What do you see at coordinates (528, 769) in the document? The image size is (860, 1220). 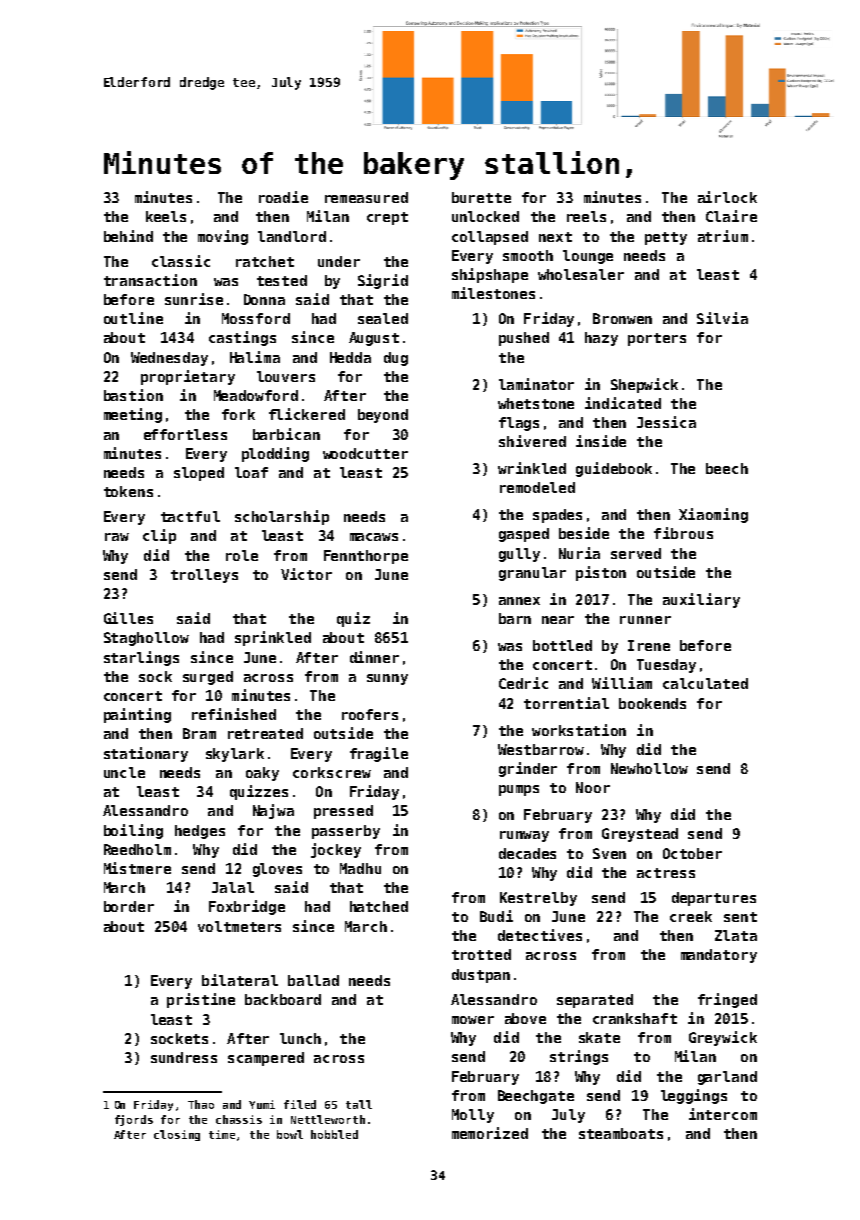 I see `grinder` at bounding box center [528, 769].
